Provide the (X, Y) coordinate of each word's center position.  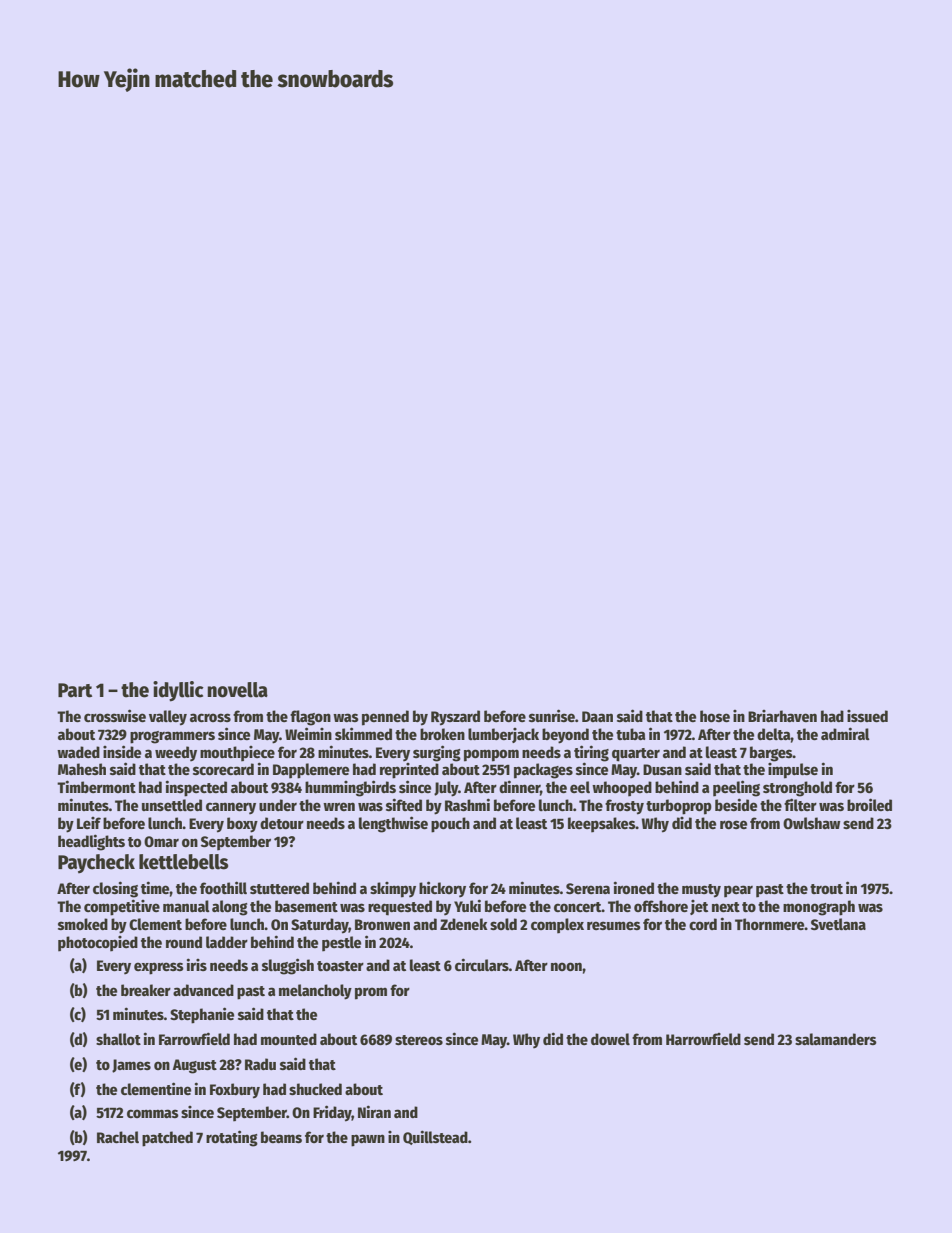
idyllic (178, 691)
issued (867, 716)
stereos (419, 1040)
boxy (242, 825)
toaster (340, 966)
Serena (588, 888)
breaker (146, 990)
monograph (819, 908)
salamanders (836, 1039)
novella (237, 690)
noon (566, 966)
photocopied (98, 944)
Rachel (118, 1137)
